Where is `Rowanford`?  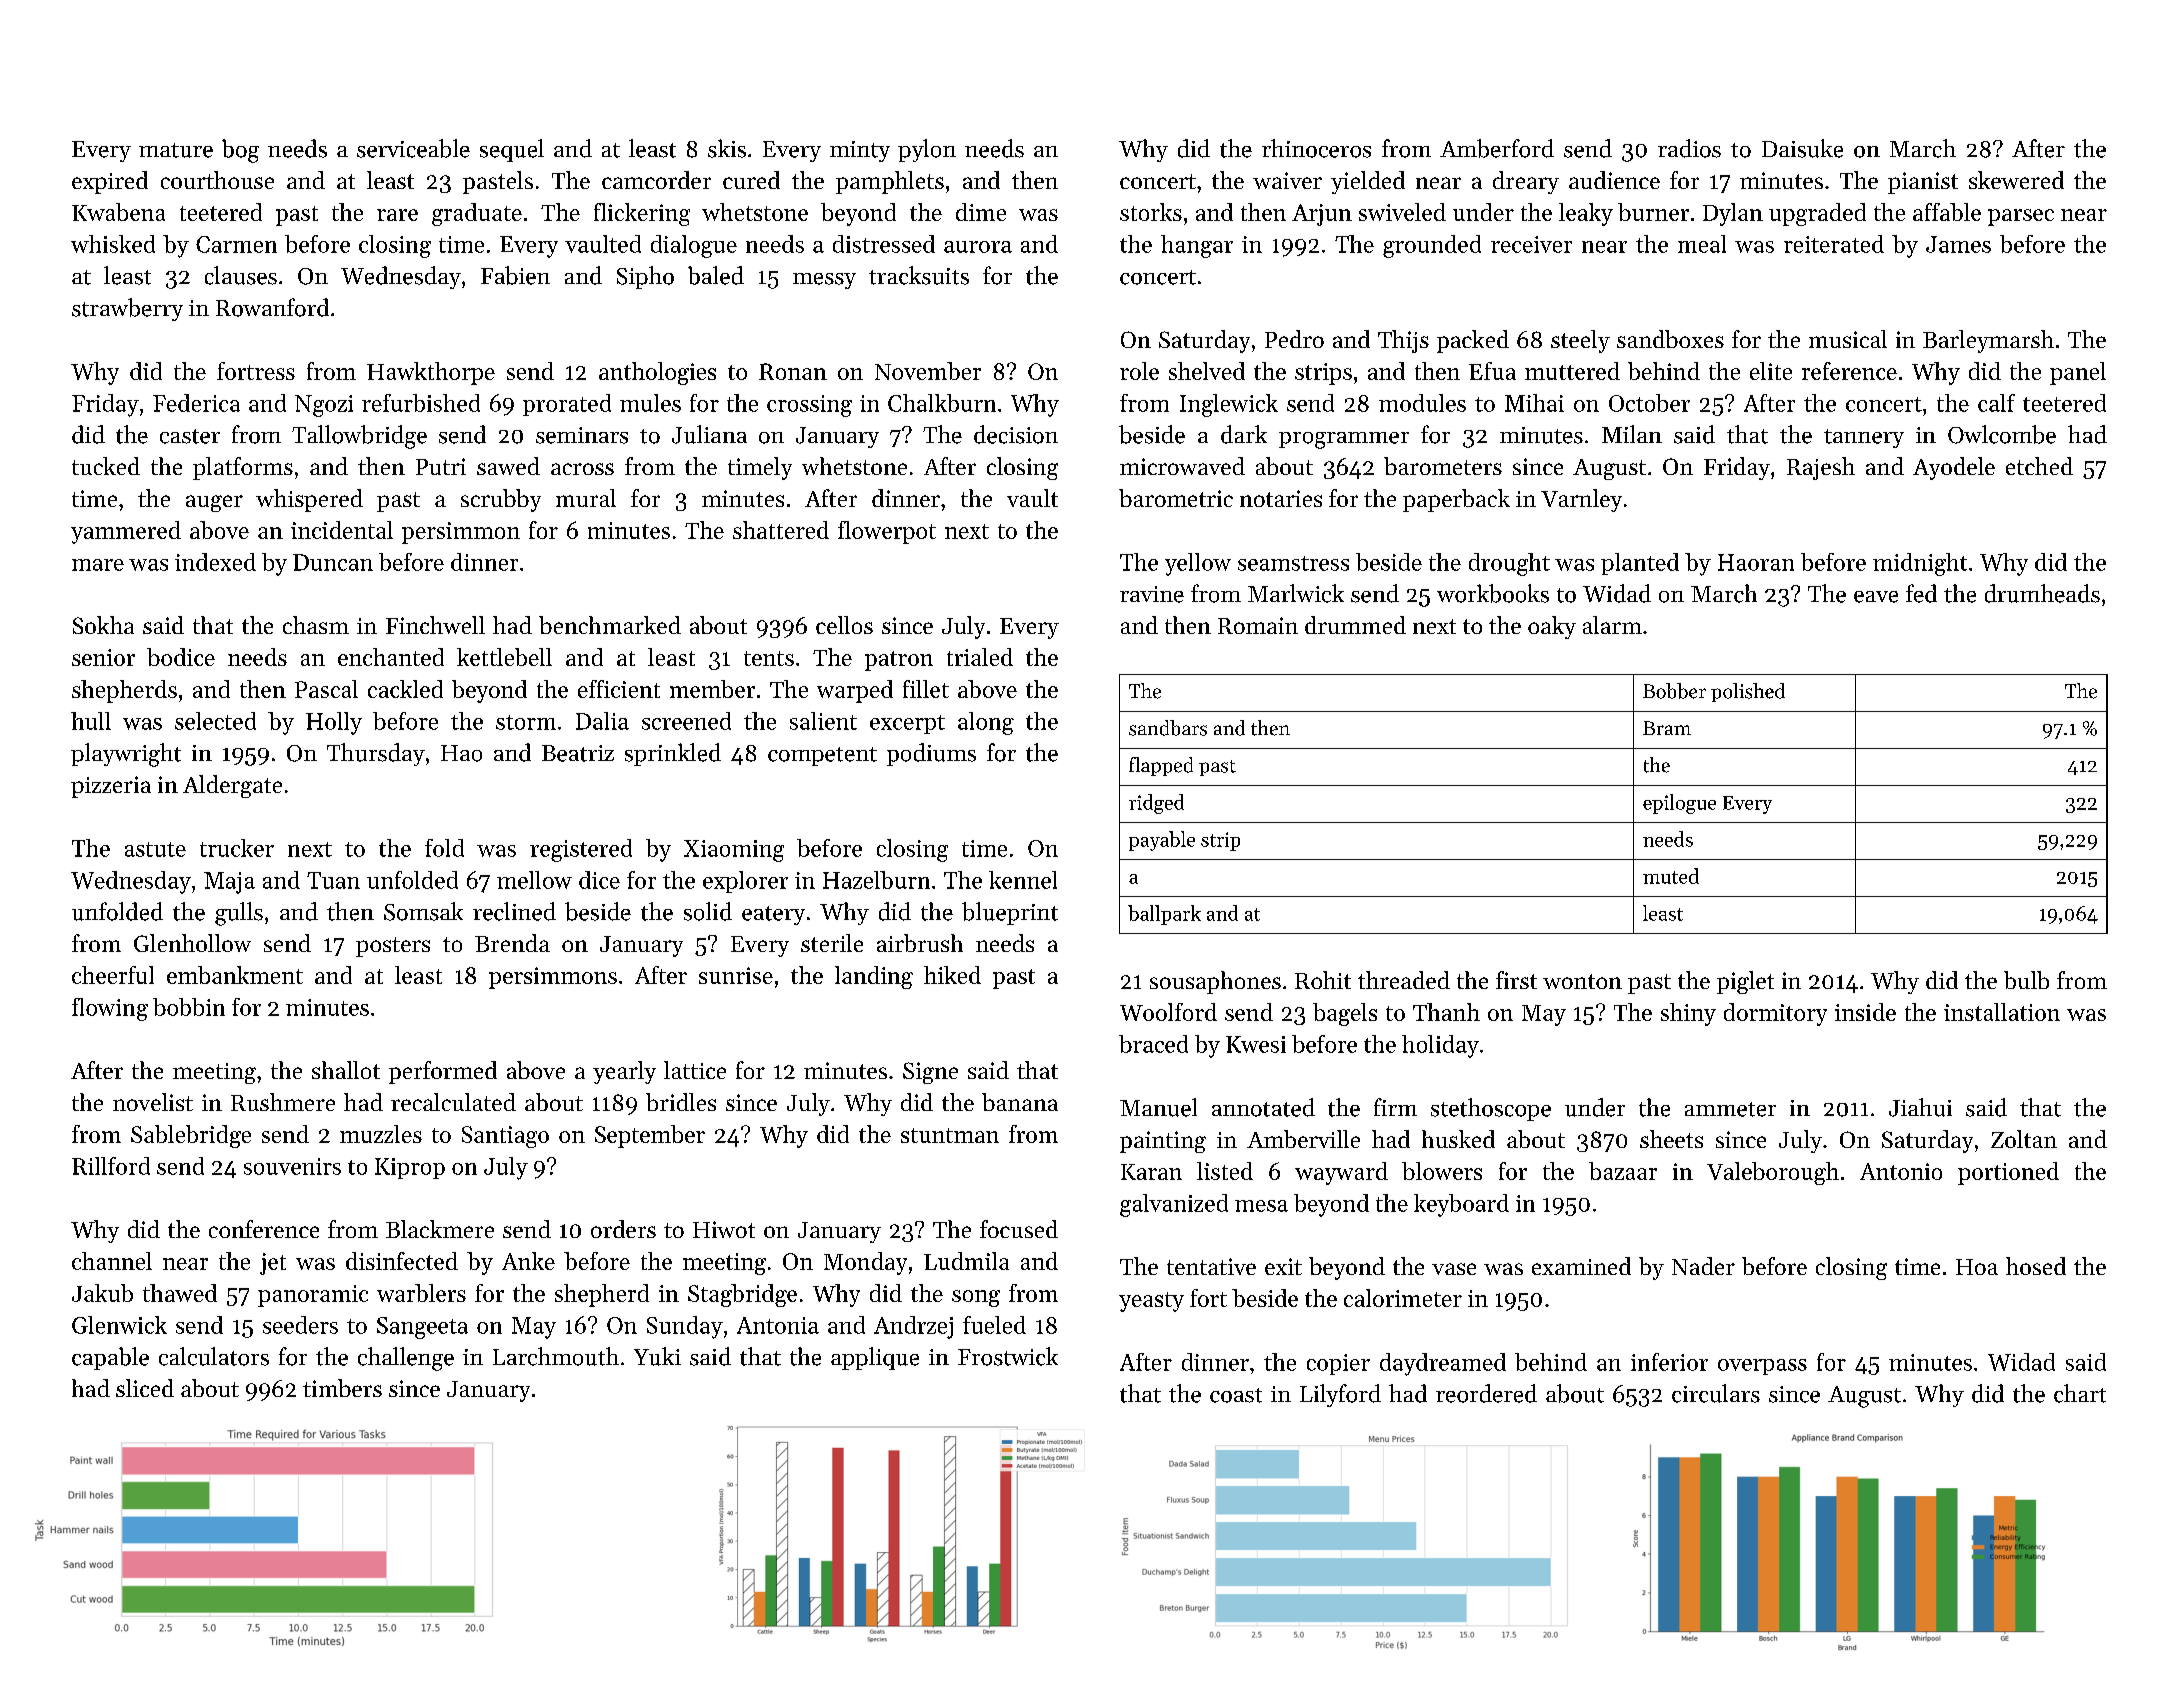
Rowanford is located at coordinates (272, 307).
